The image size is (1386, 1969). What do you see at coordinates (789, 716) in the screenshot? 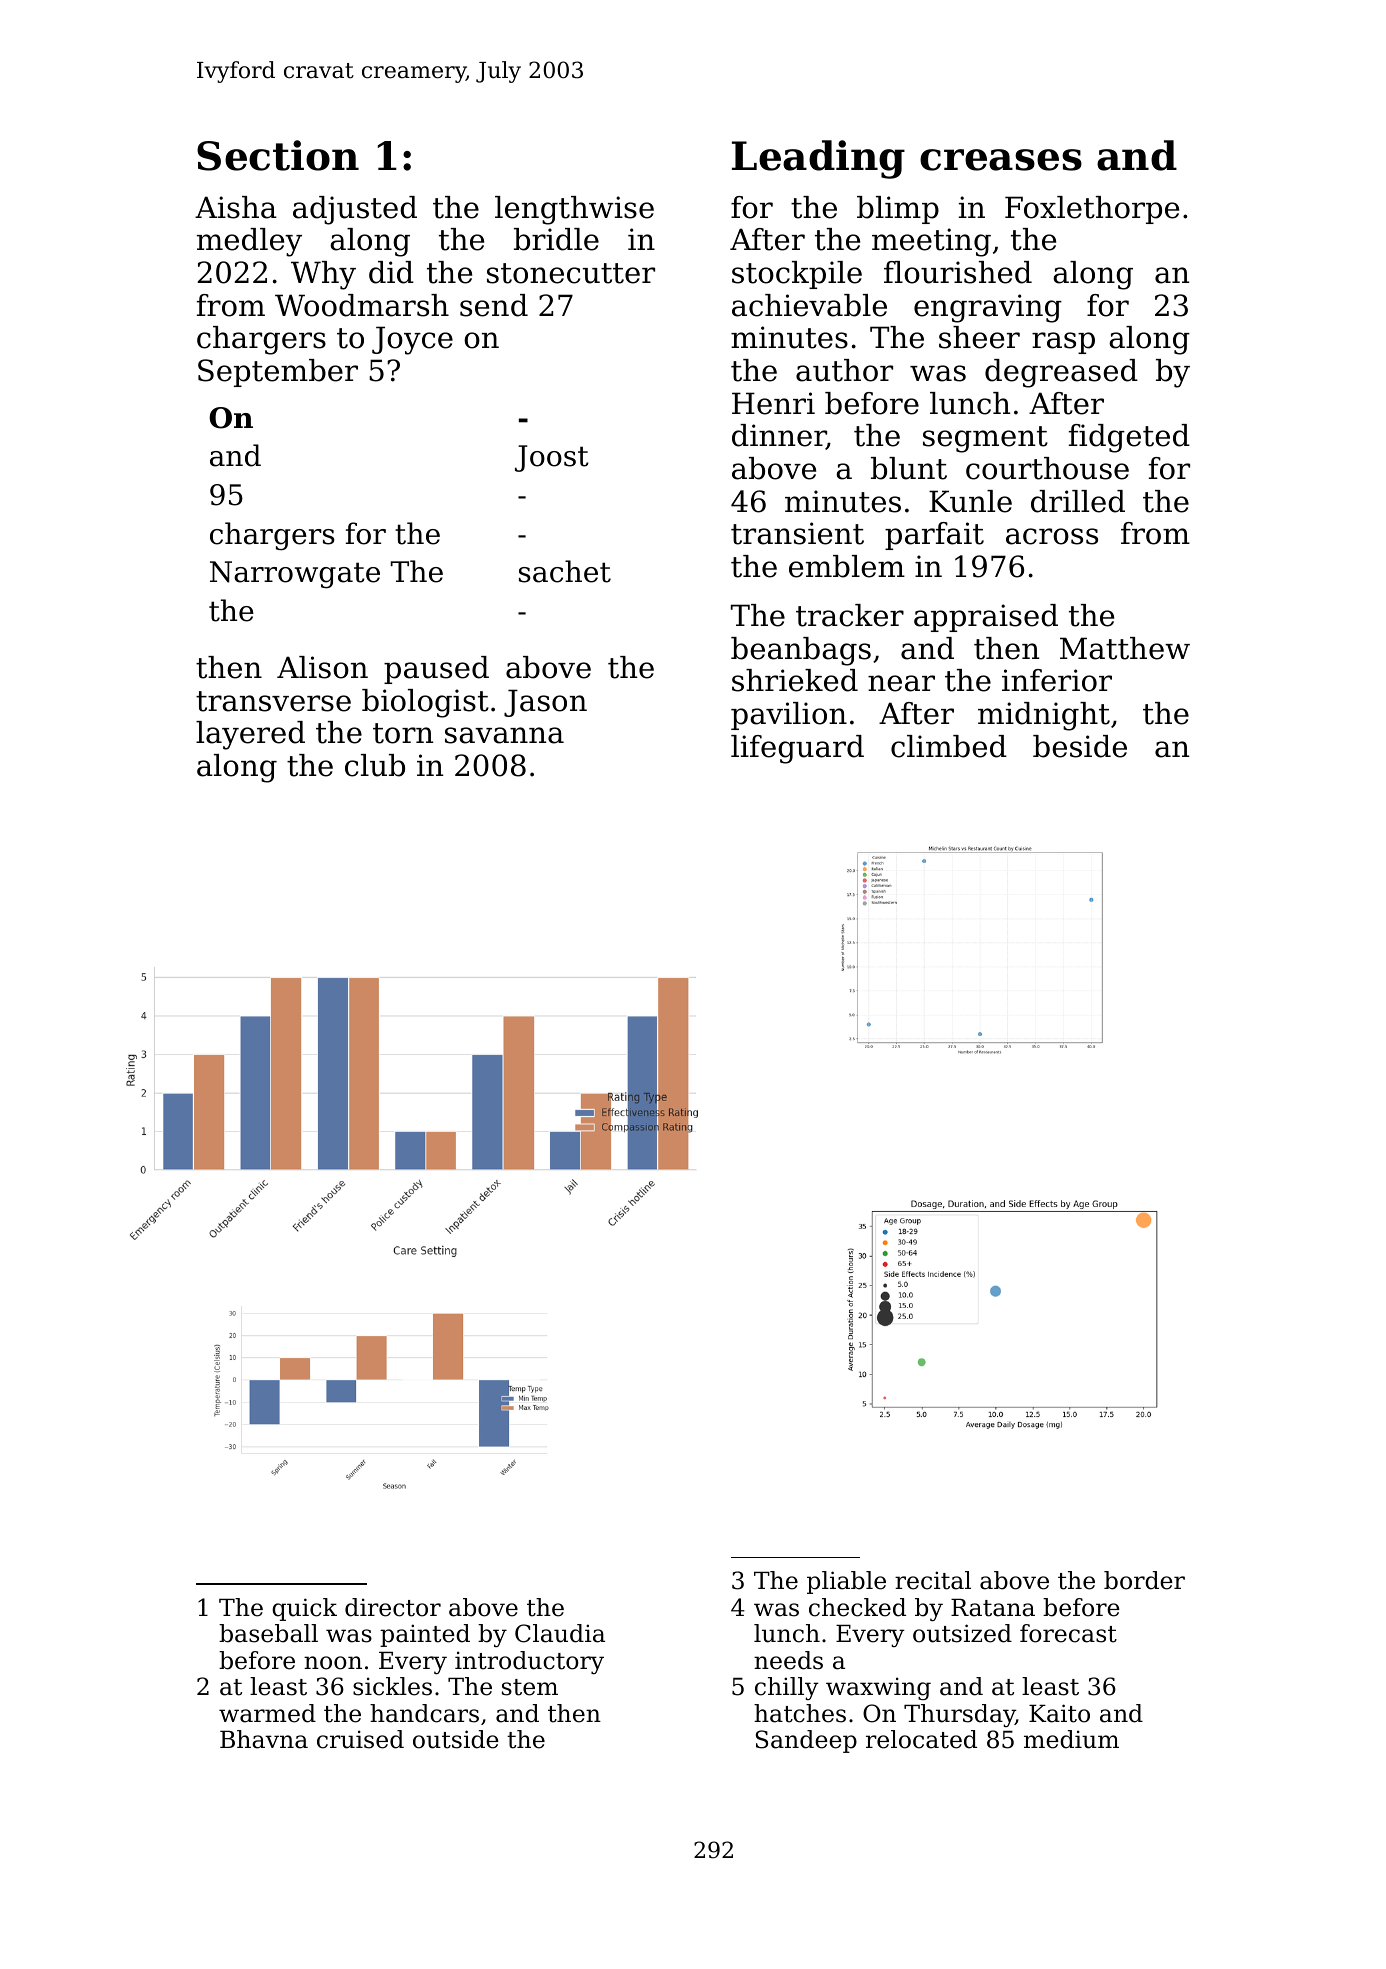
I see `pavilion` at bounding box center [789, 716].
